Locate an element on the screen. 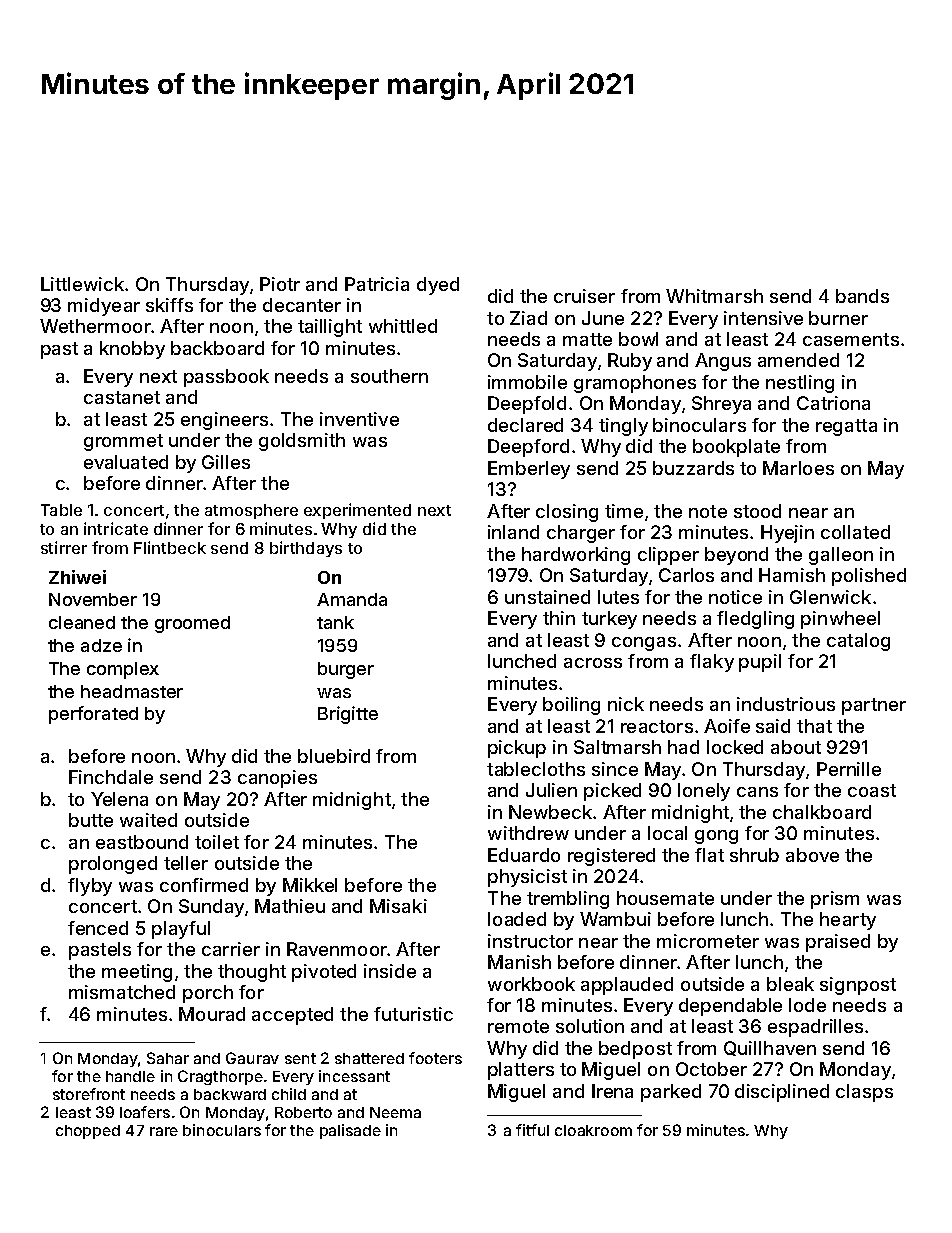 Image resolution: width=952 pixels, height=1233 pixels. Sunday is located at coordinates (211, 908).
